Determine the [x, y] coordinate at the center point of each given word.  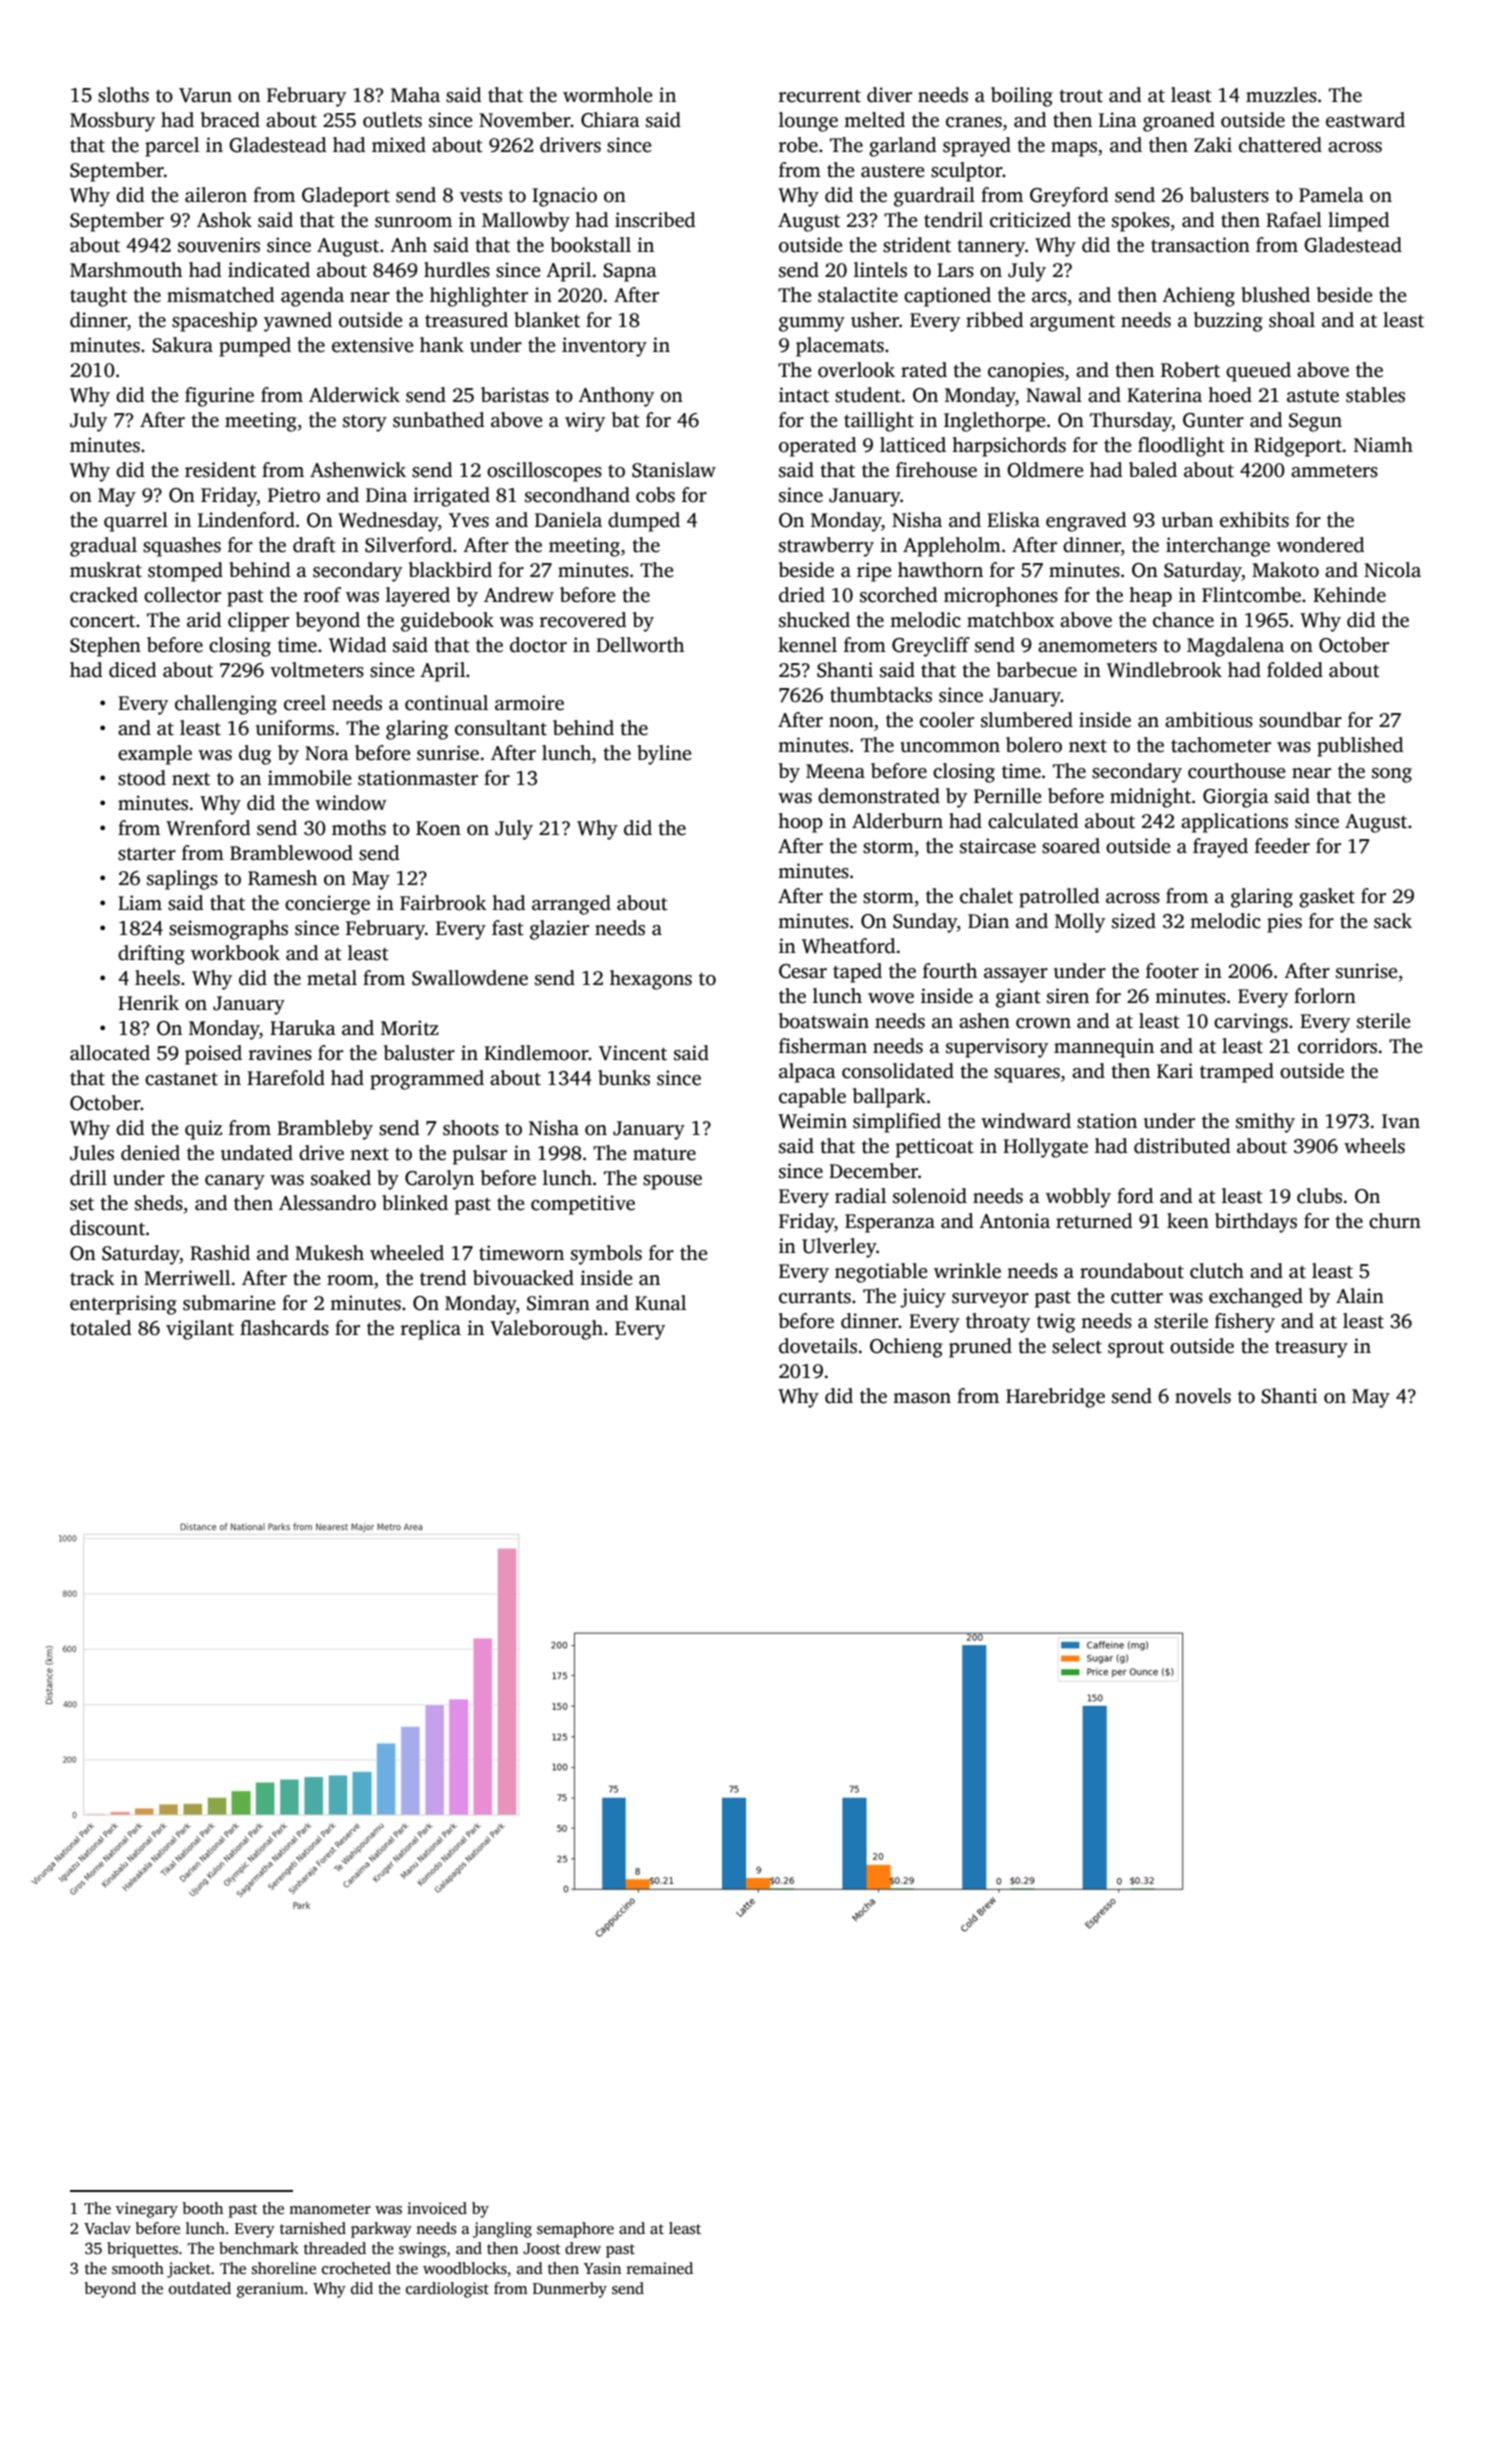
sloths [123, 95]
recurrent [820, 96]
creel [305, 703]
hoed [1230, 395]
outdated [200, 2288]
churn [1395, 1221]
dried [802, 595]
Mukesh [329, 1253]
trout [1081, 96]
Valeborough [546, 1330]
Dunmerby [570, 2290]
